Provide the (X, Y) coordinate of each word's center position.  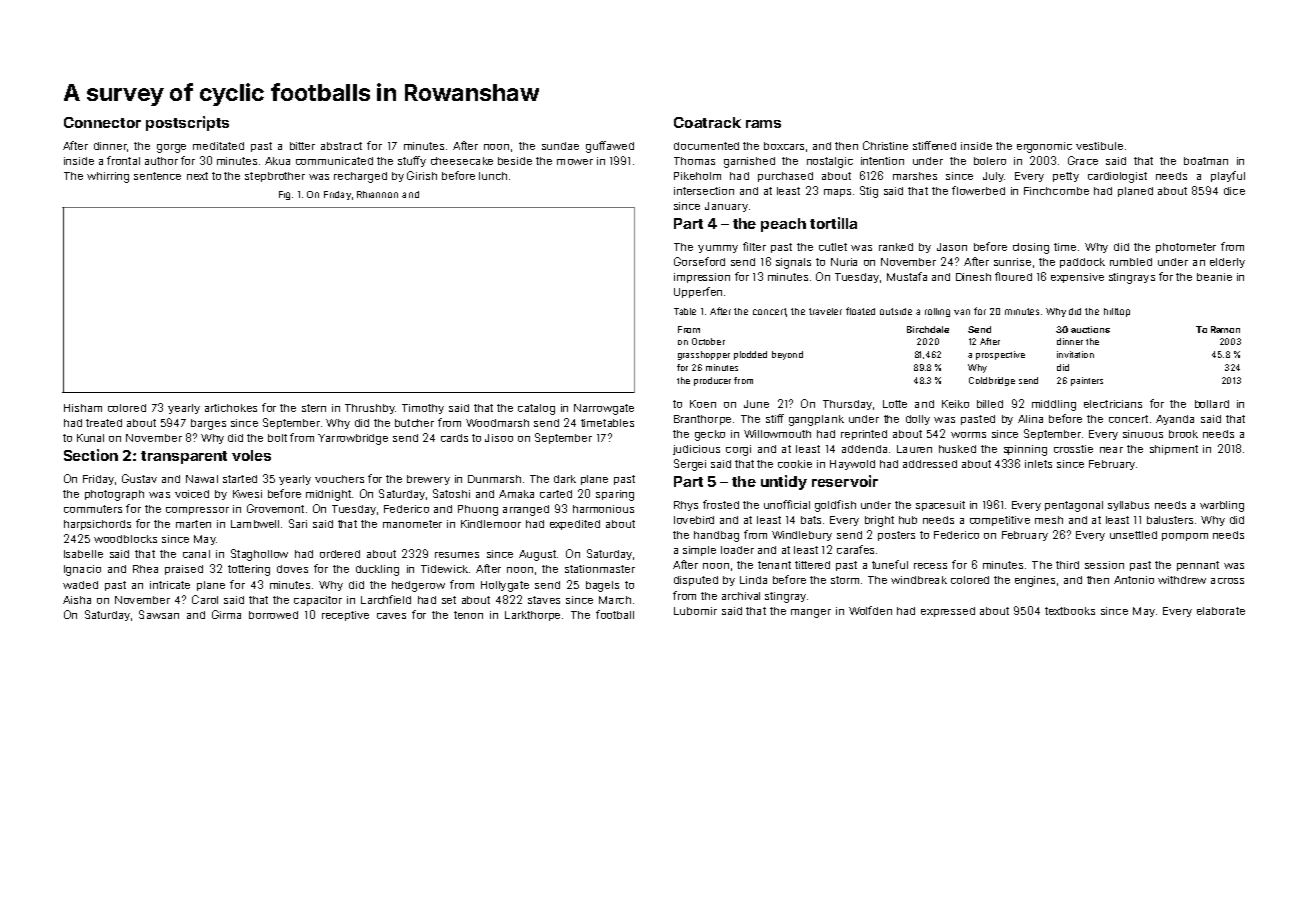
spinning (1025, 450)
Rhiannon (377, 194)
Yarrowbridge (353, 439)
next (197, 176)
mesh (1049, 520)
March (615, 600)
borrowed (273, 615)
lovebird (694, 520)
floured (1013, 276)
